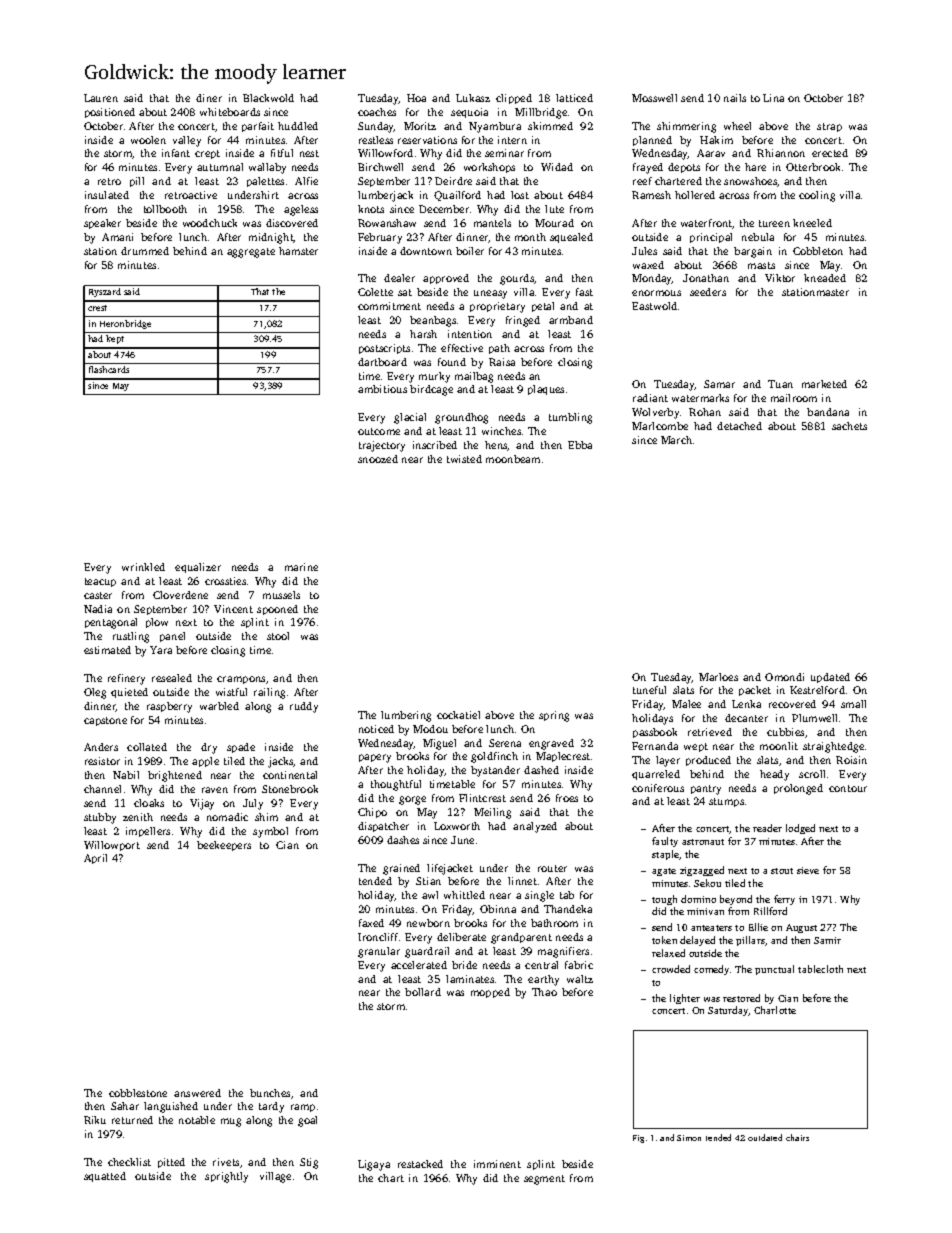 This document has height=1233, width=952. I want to click on restacked, so click(420, 1164).
